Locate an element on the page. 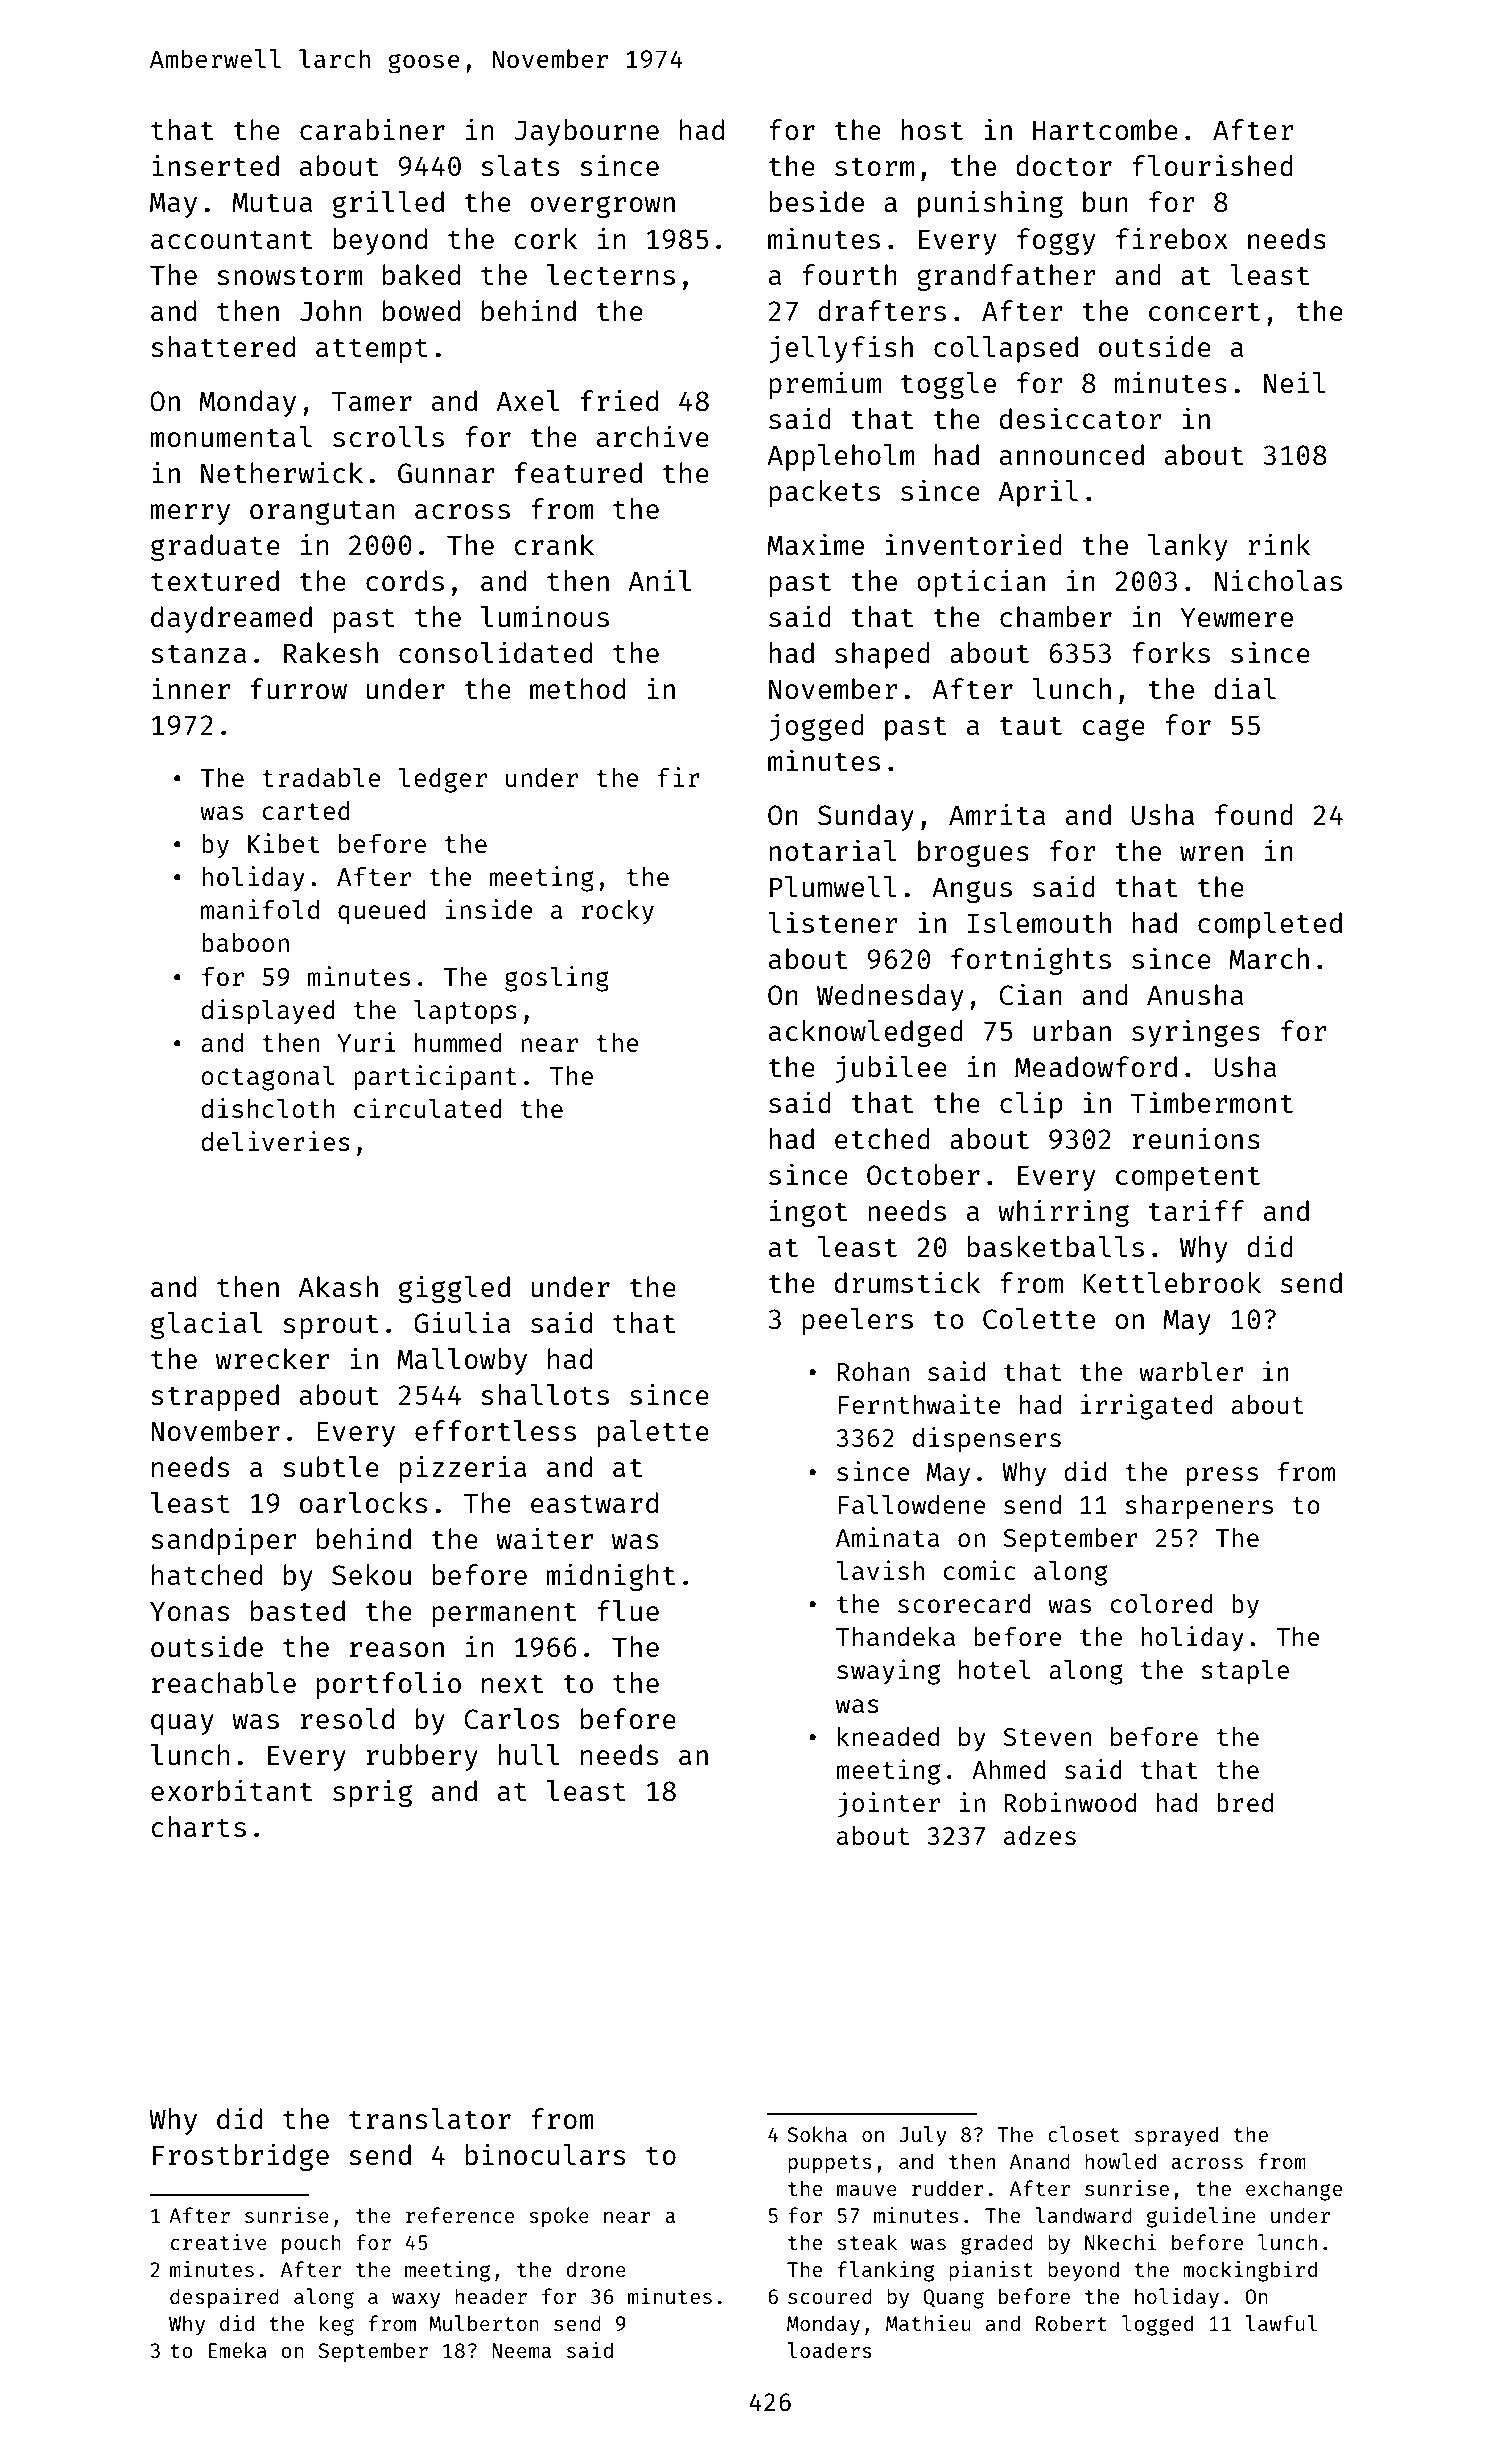 The height and width of the image is (2464, 1496). found is located at coordinates (1254, 814).
